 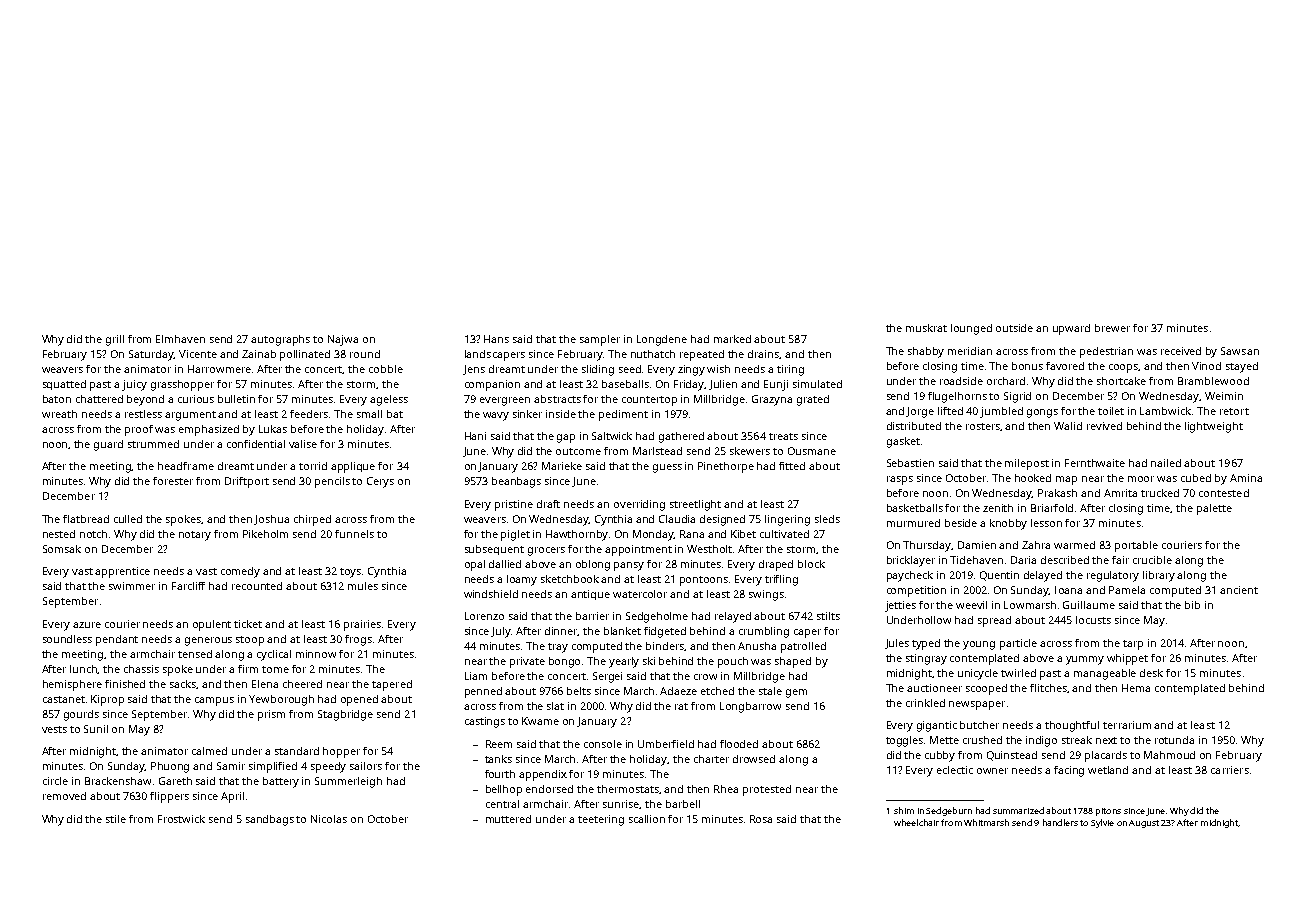 What do you see at coordinates (516, 482) in the document?
I see `beanbags` at bounding box center [516, 482].
